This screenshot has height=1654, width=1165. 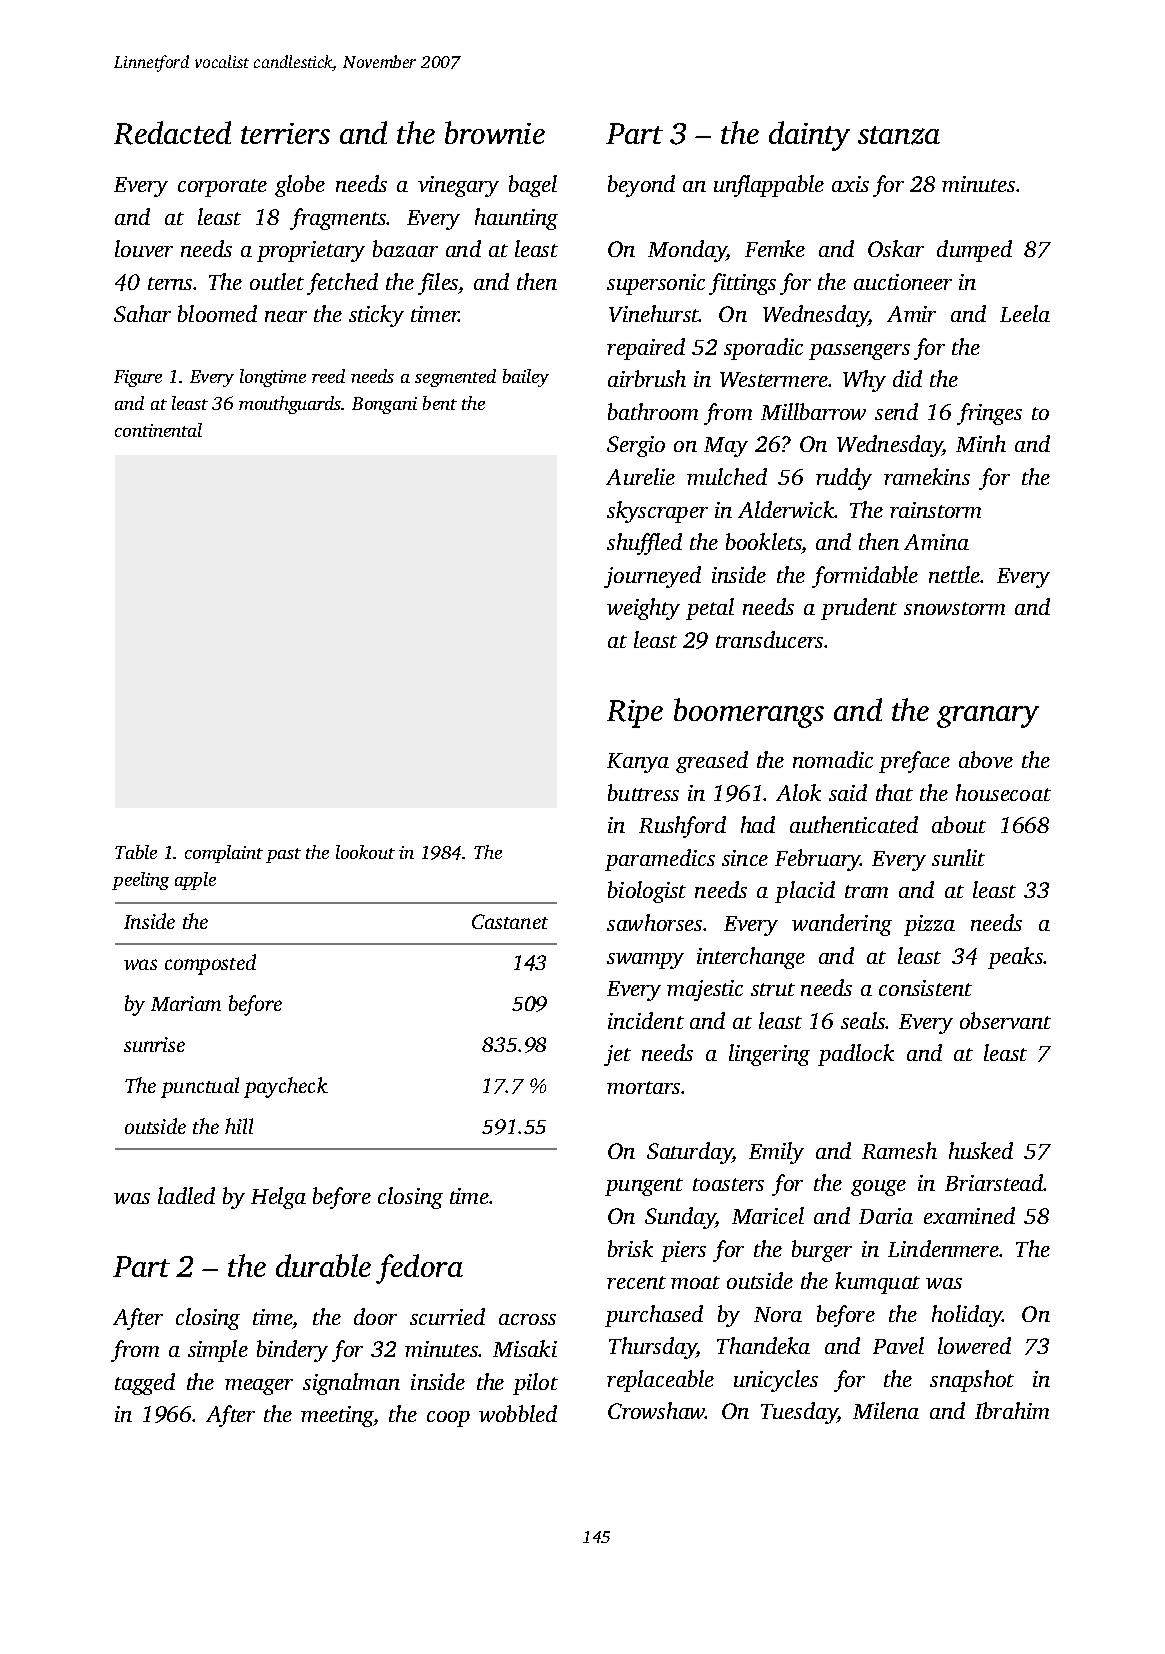 What do you see at coordinates (186, 1195) in the screenshot?
I see `ladled` at bounding box center [186, 1195].
